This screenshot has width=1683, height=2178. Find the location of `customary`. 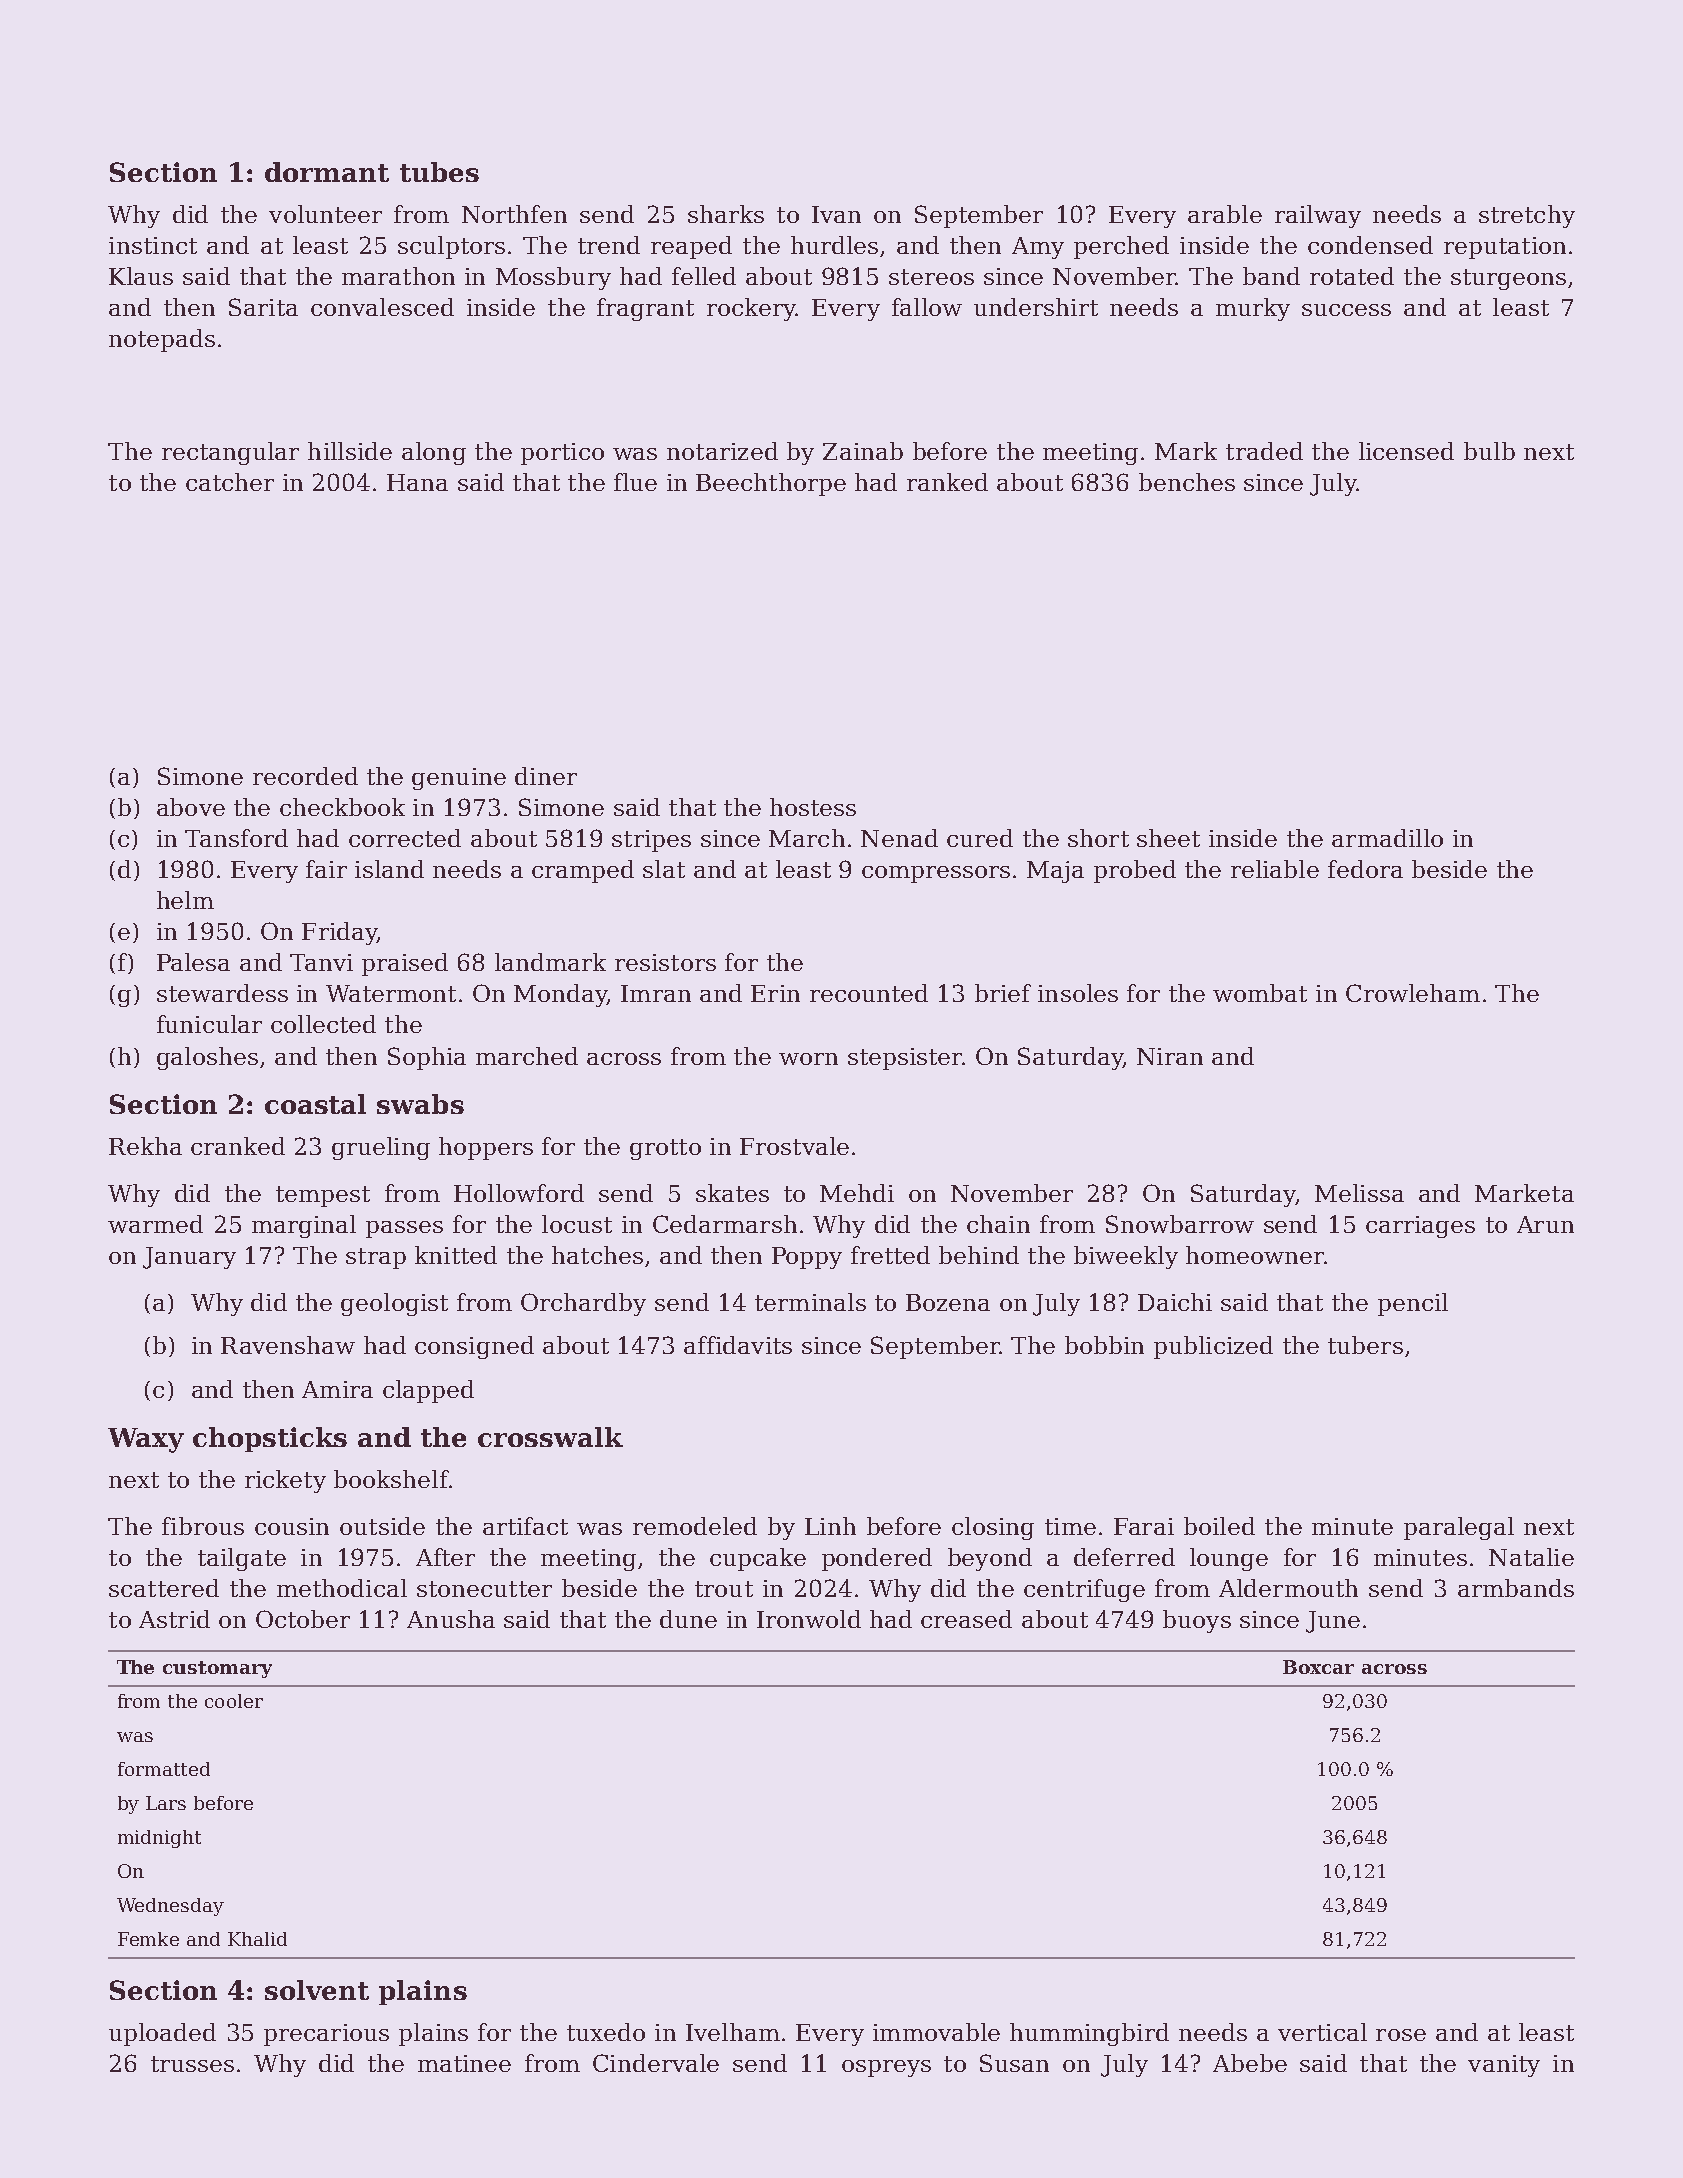

customary is located at coordinates (217, 1669).
